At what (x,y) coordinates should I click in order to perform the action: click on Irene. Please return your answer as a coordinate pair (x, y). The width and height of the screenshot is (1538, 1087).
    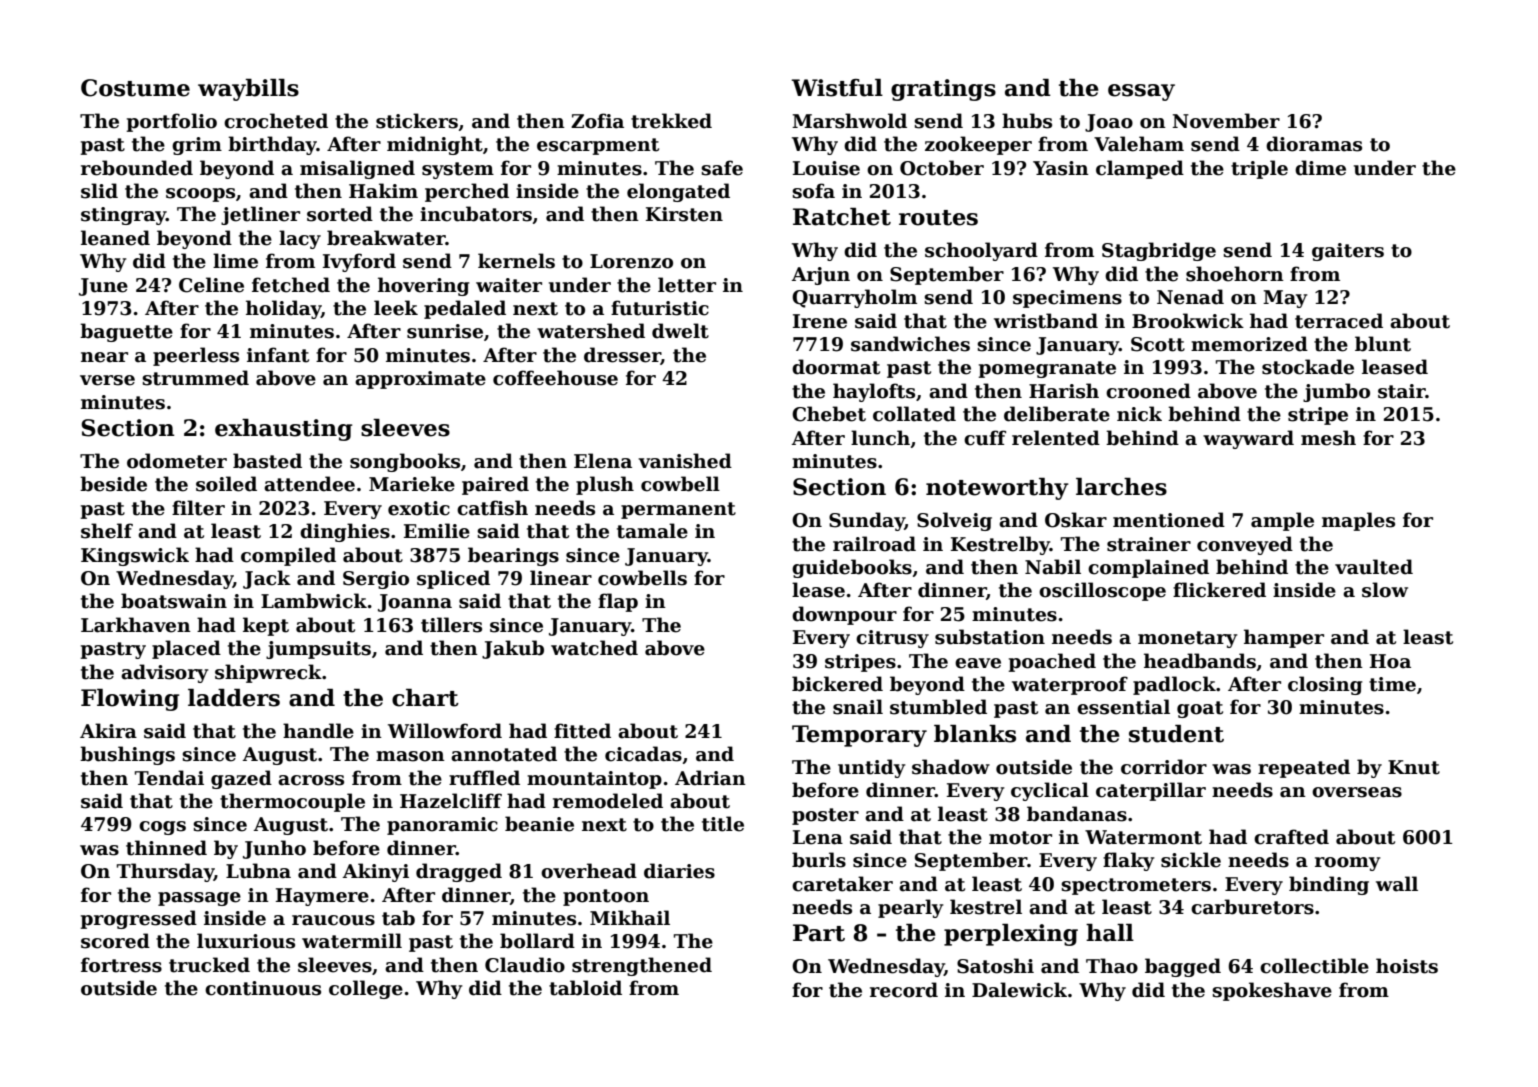
    Looking at the image, I should click on (820, 321).
